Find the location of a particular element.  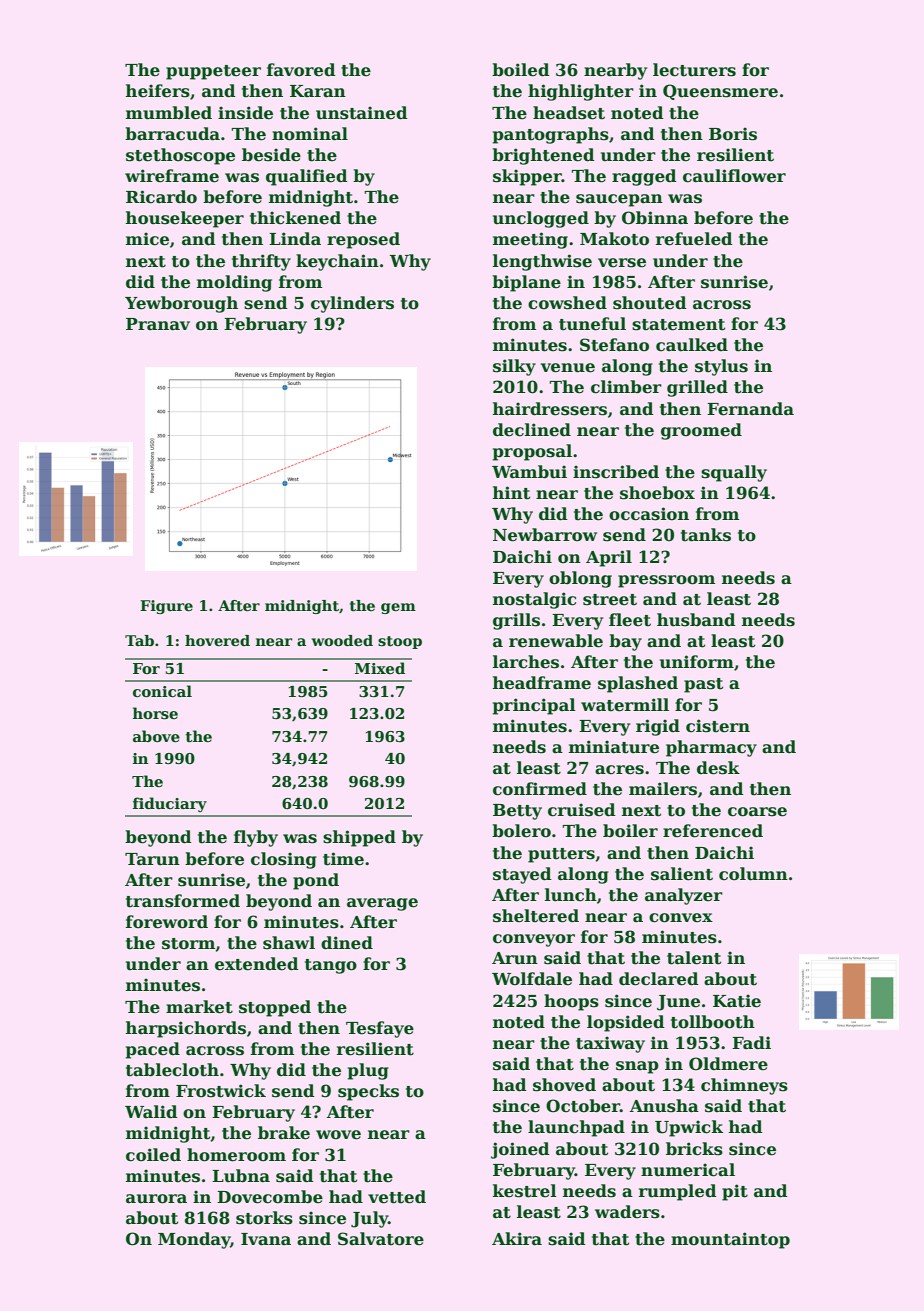

fiduciary is located at coordinates (170, 804).
